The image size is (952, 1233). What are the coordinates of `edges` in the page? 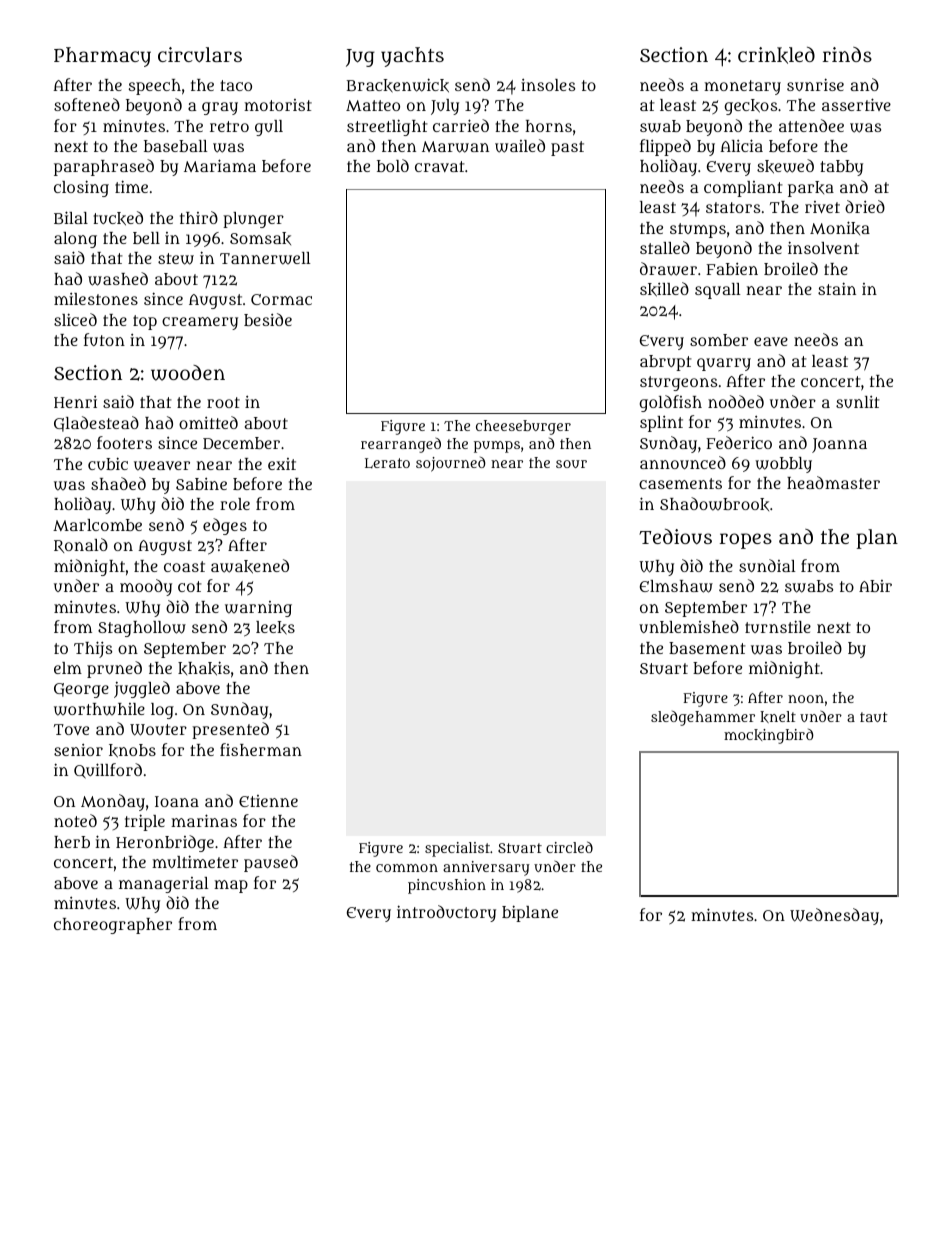 It's located at (225, 526).
